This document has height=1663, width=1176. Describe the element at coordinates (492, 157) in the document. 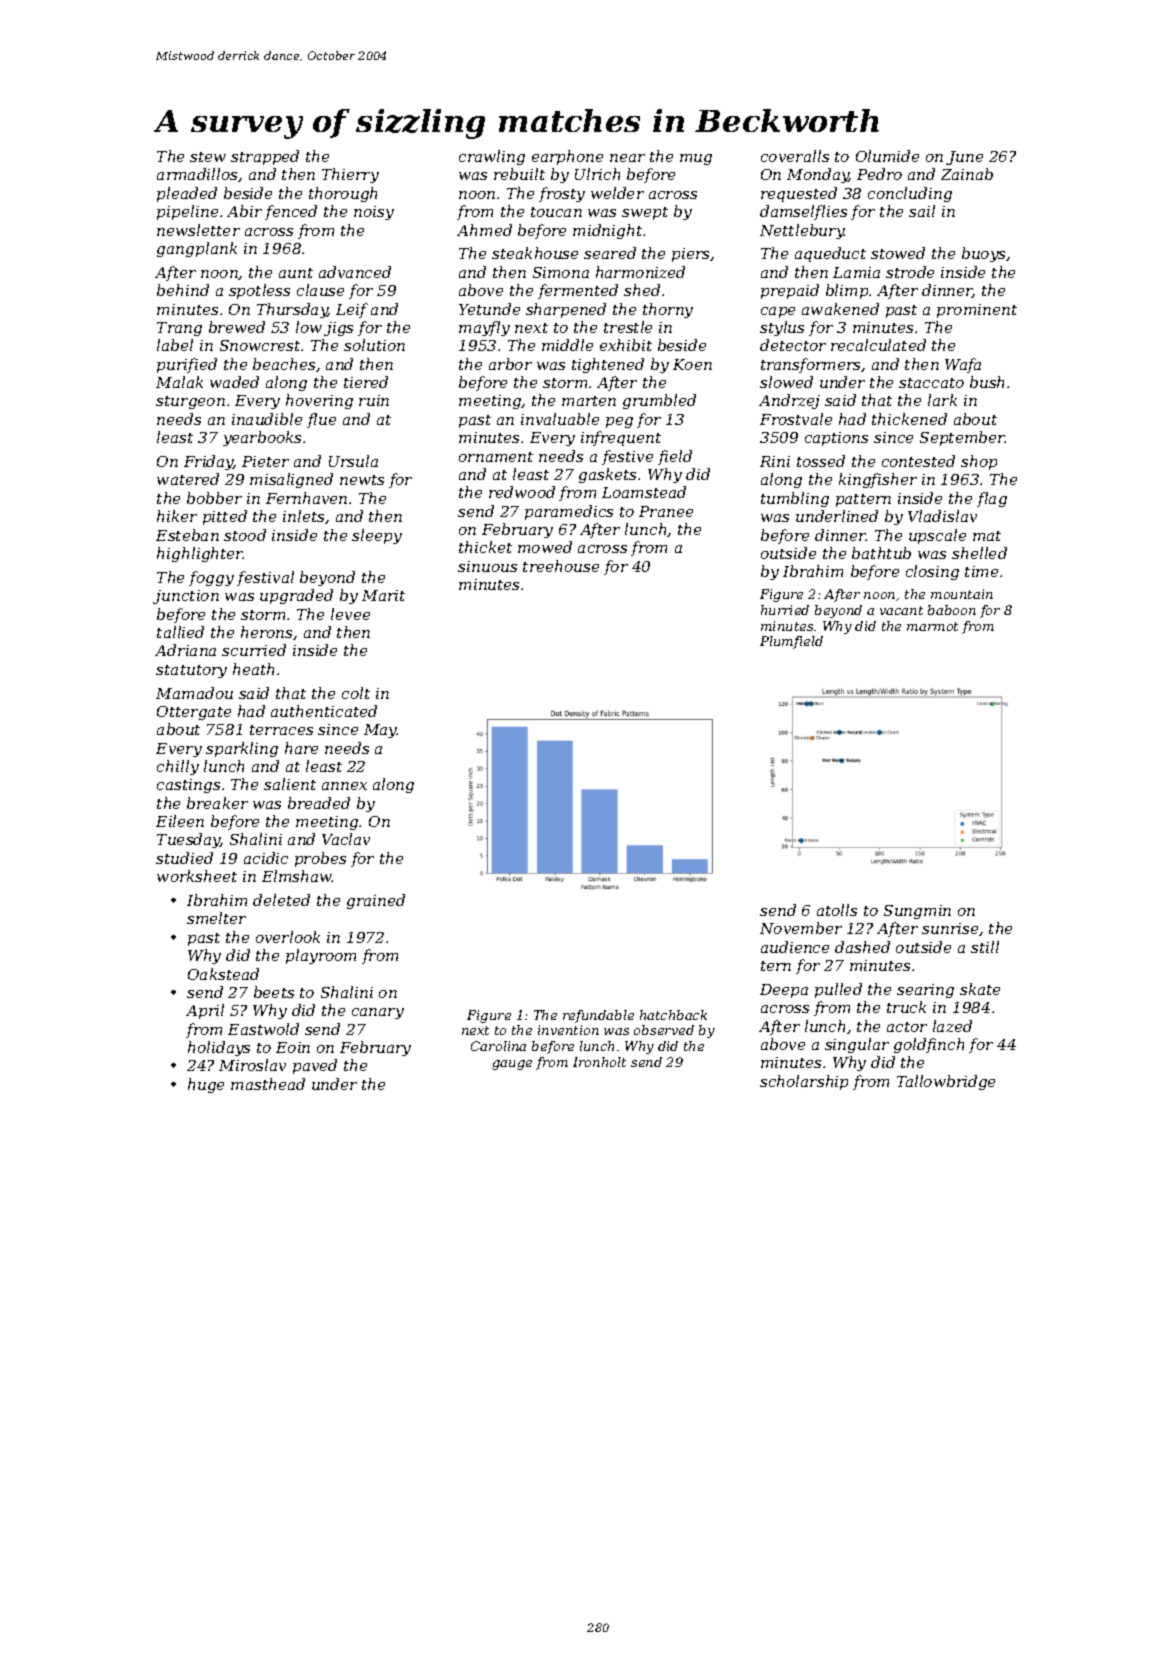

I see `crawling` at that location.
